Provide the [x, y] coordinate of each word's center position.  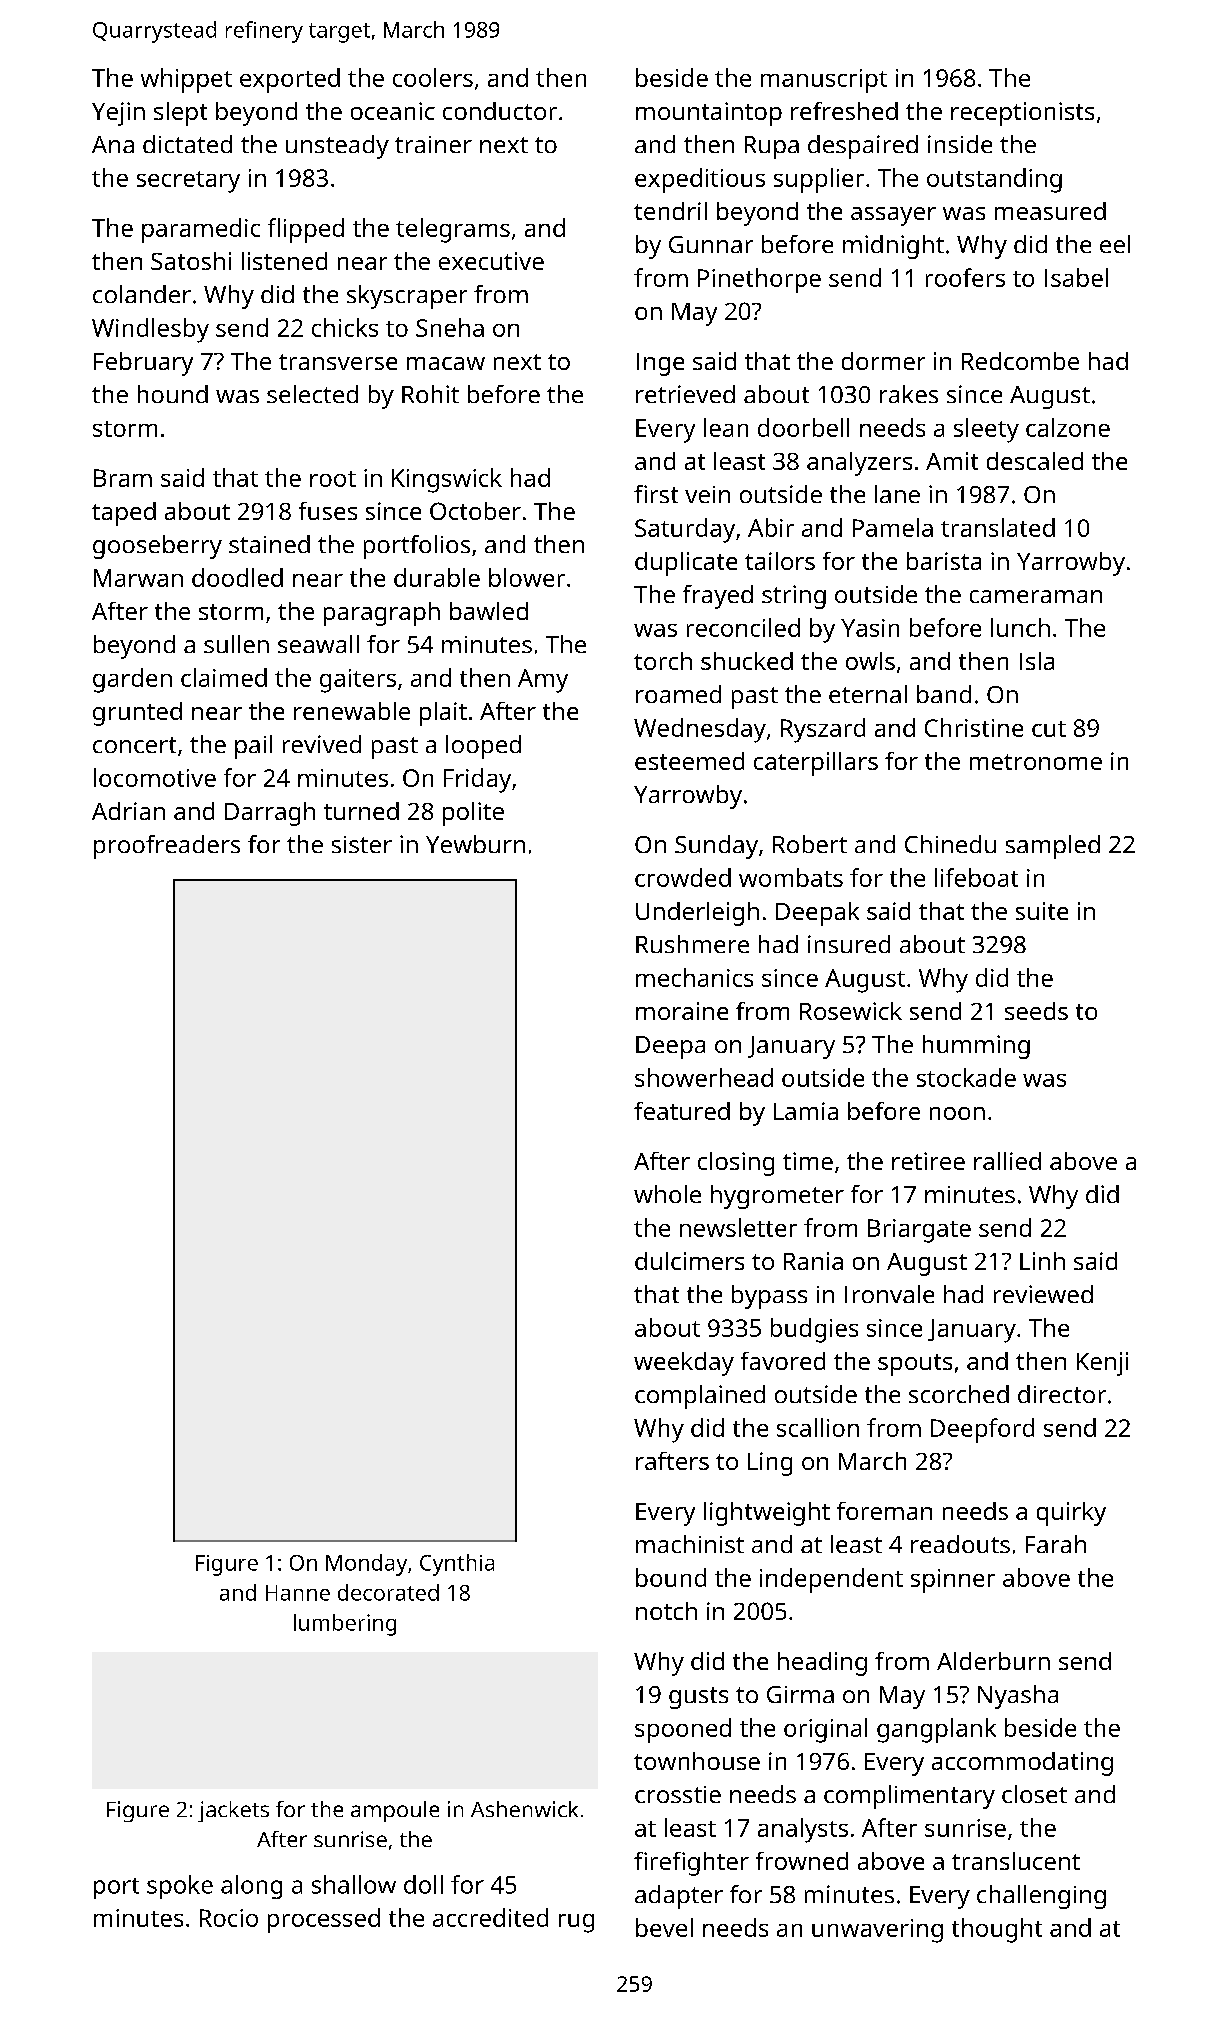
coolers [433, 77]
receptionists [1022, 114]
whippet [186, 80]
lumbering [345, 1625]
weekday [684, 1364]
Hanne [298, 1593]
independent [831, 1580]
